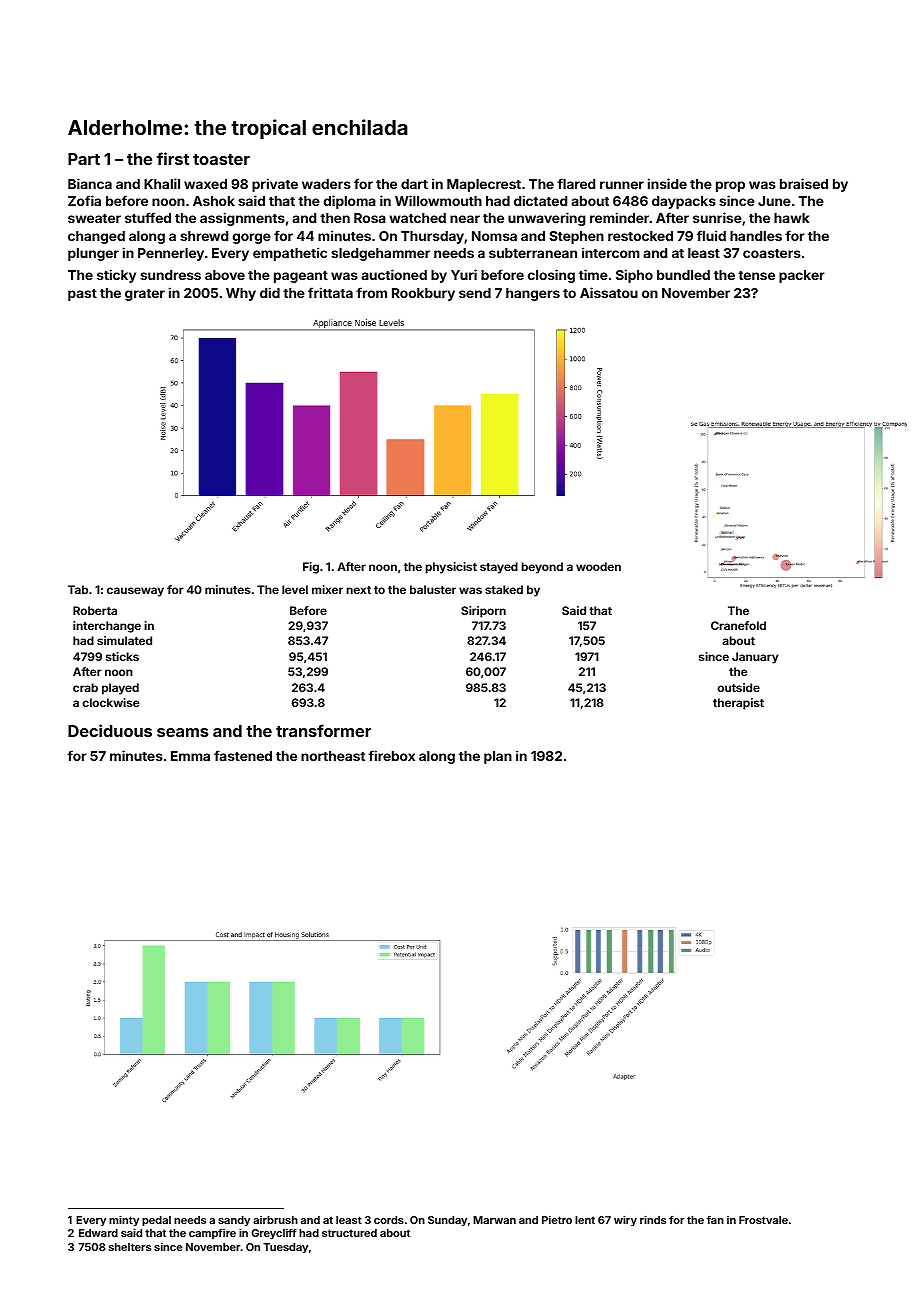 The image size is (924, 1308). Describe the element at coordinates (730, 186) in the screenshot. I see `prop` at that location.
